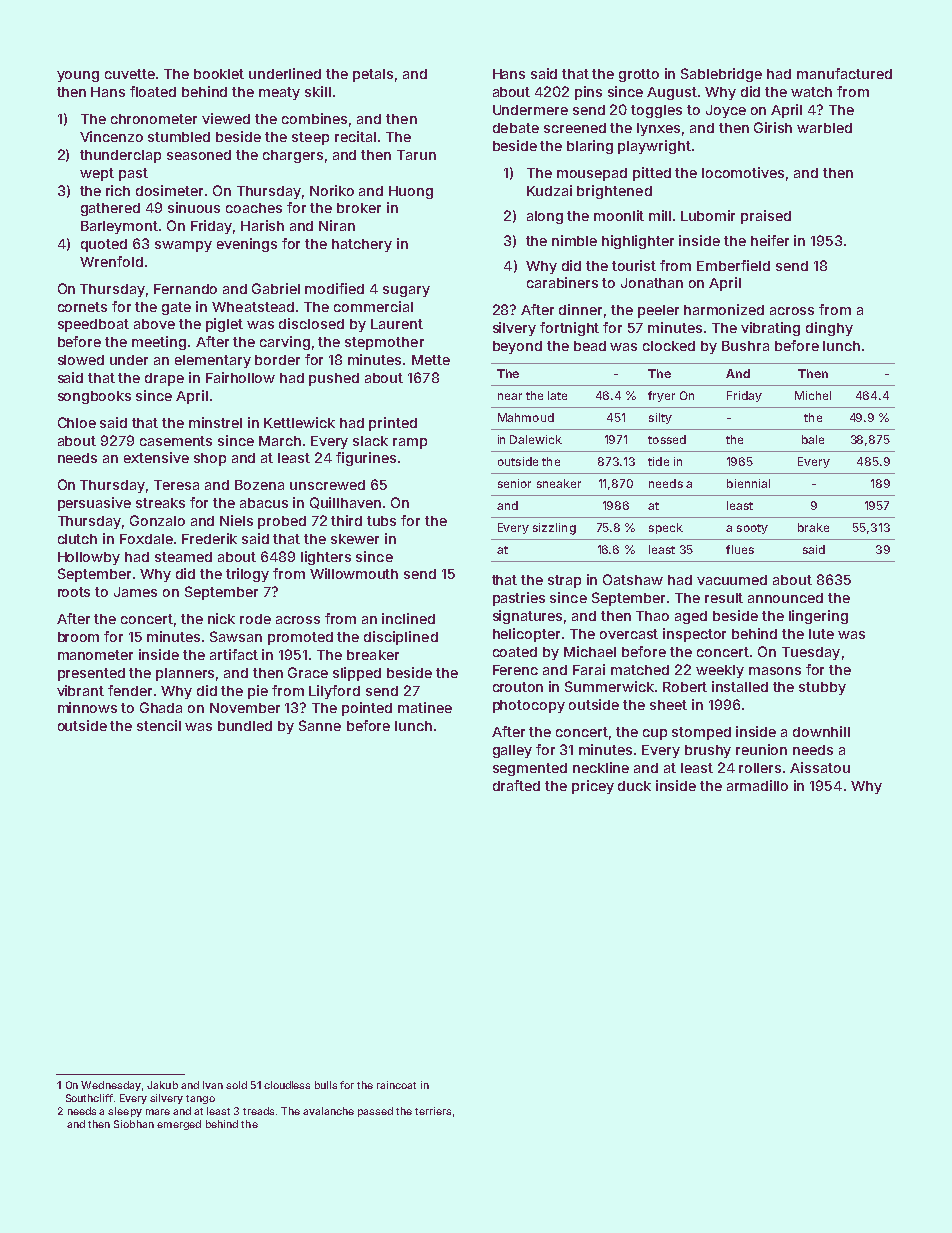 This screenshot has height=1233, width=952. Describe the element at coordinates (80, 690) in the screenshot. I see `vibrant` at that location.
